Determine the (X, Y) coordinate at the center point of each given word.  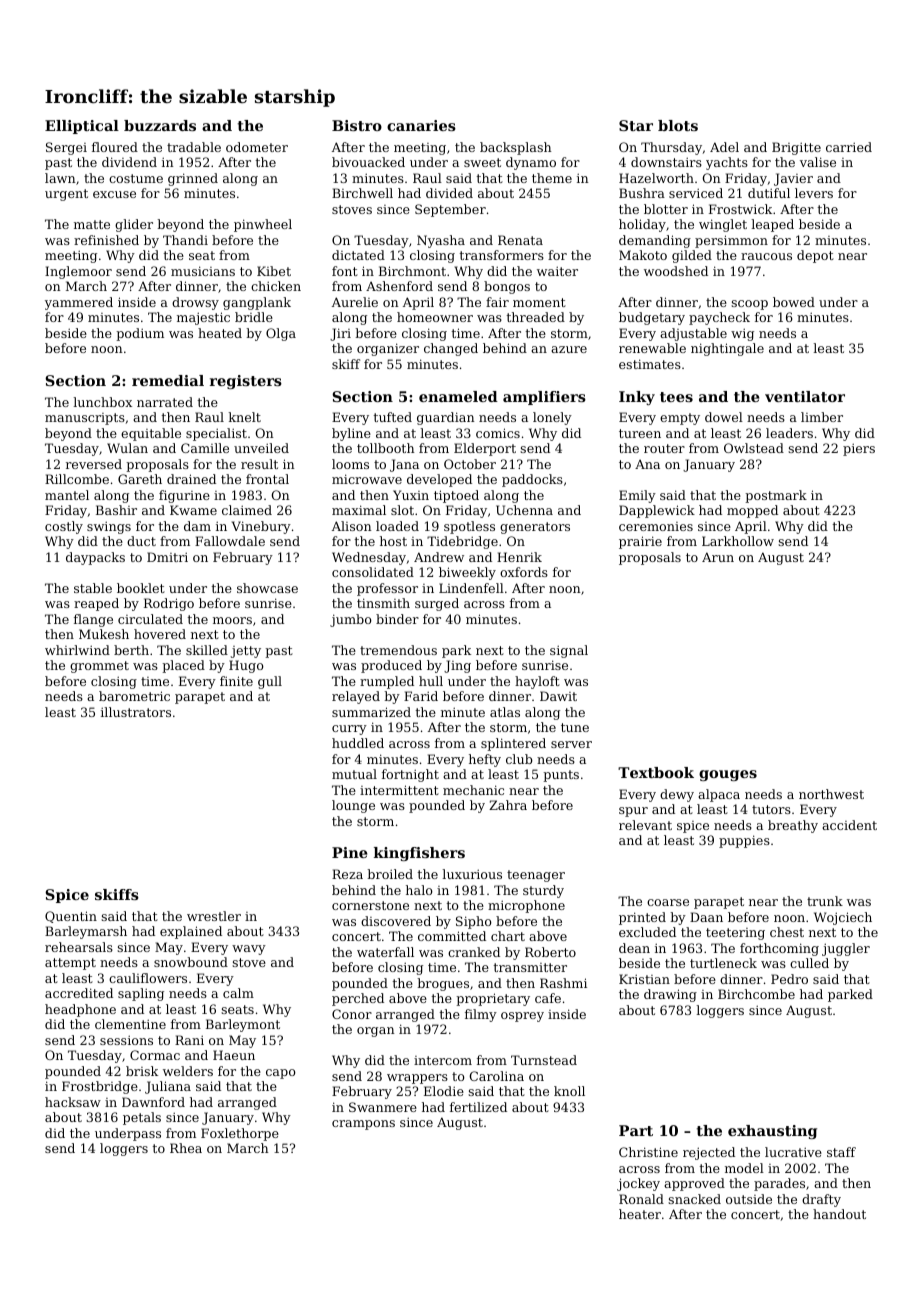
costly (64, 527)
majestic (203, 318)
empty (680, 419)
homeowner (435, 317)
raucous (766, 256)
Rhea (186, 1148)
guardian (446, 418)
